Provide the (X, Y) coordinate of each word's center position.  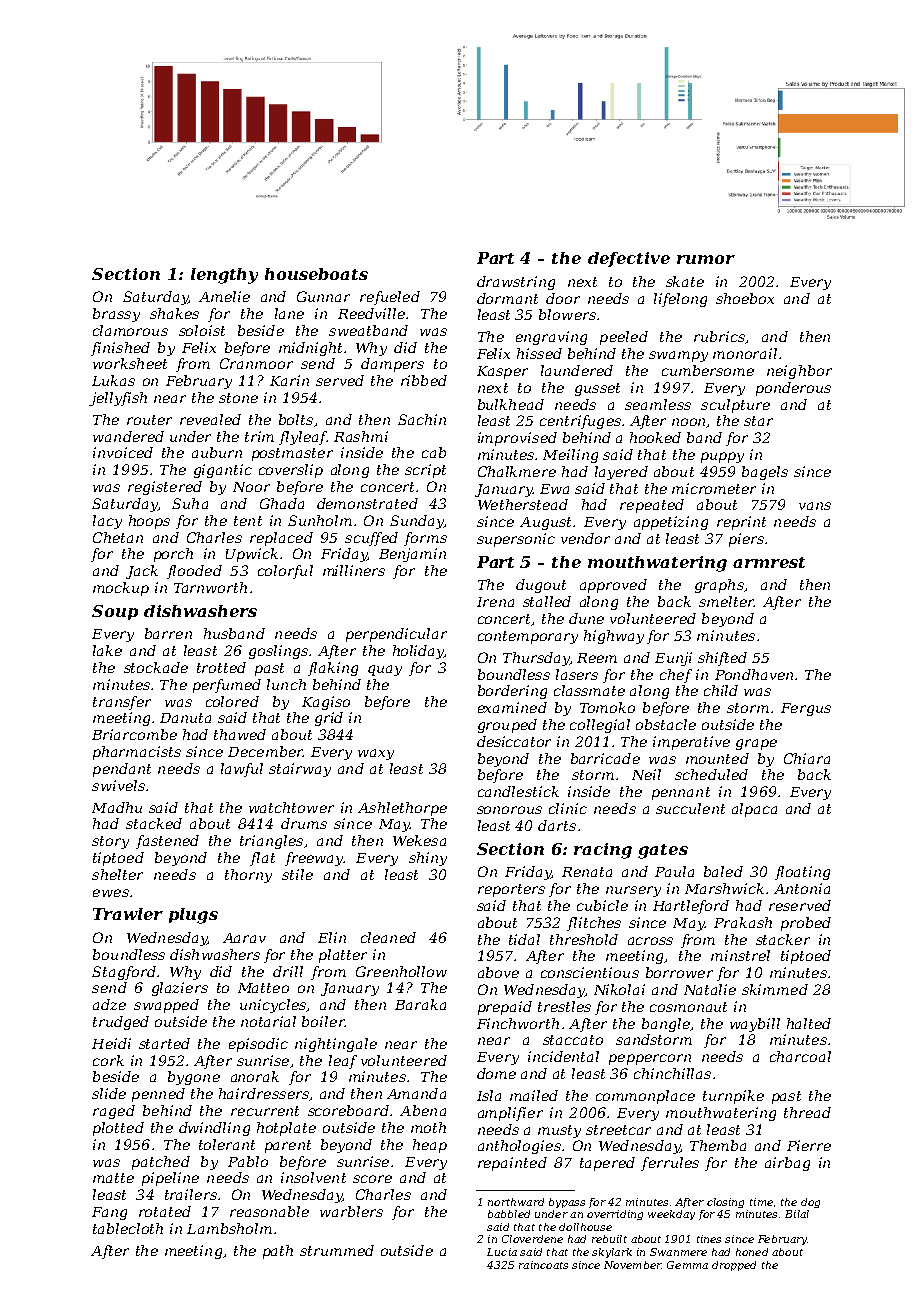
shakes (174, 313)
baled (723, 871)
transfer (122, 703)
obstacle (666, 724)
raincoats (543, 1265)
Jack (142, 572)
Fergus (806, 709)
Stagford (124, 973)
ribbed (424, 380)
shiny (428, 859)
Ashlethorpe (402, 809)
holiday (418, 652)
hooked (655, 437)
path (278, 1252)
